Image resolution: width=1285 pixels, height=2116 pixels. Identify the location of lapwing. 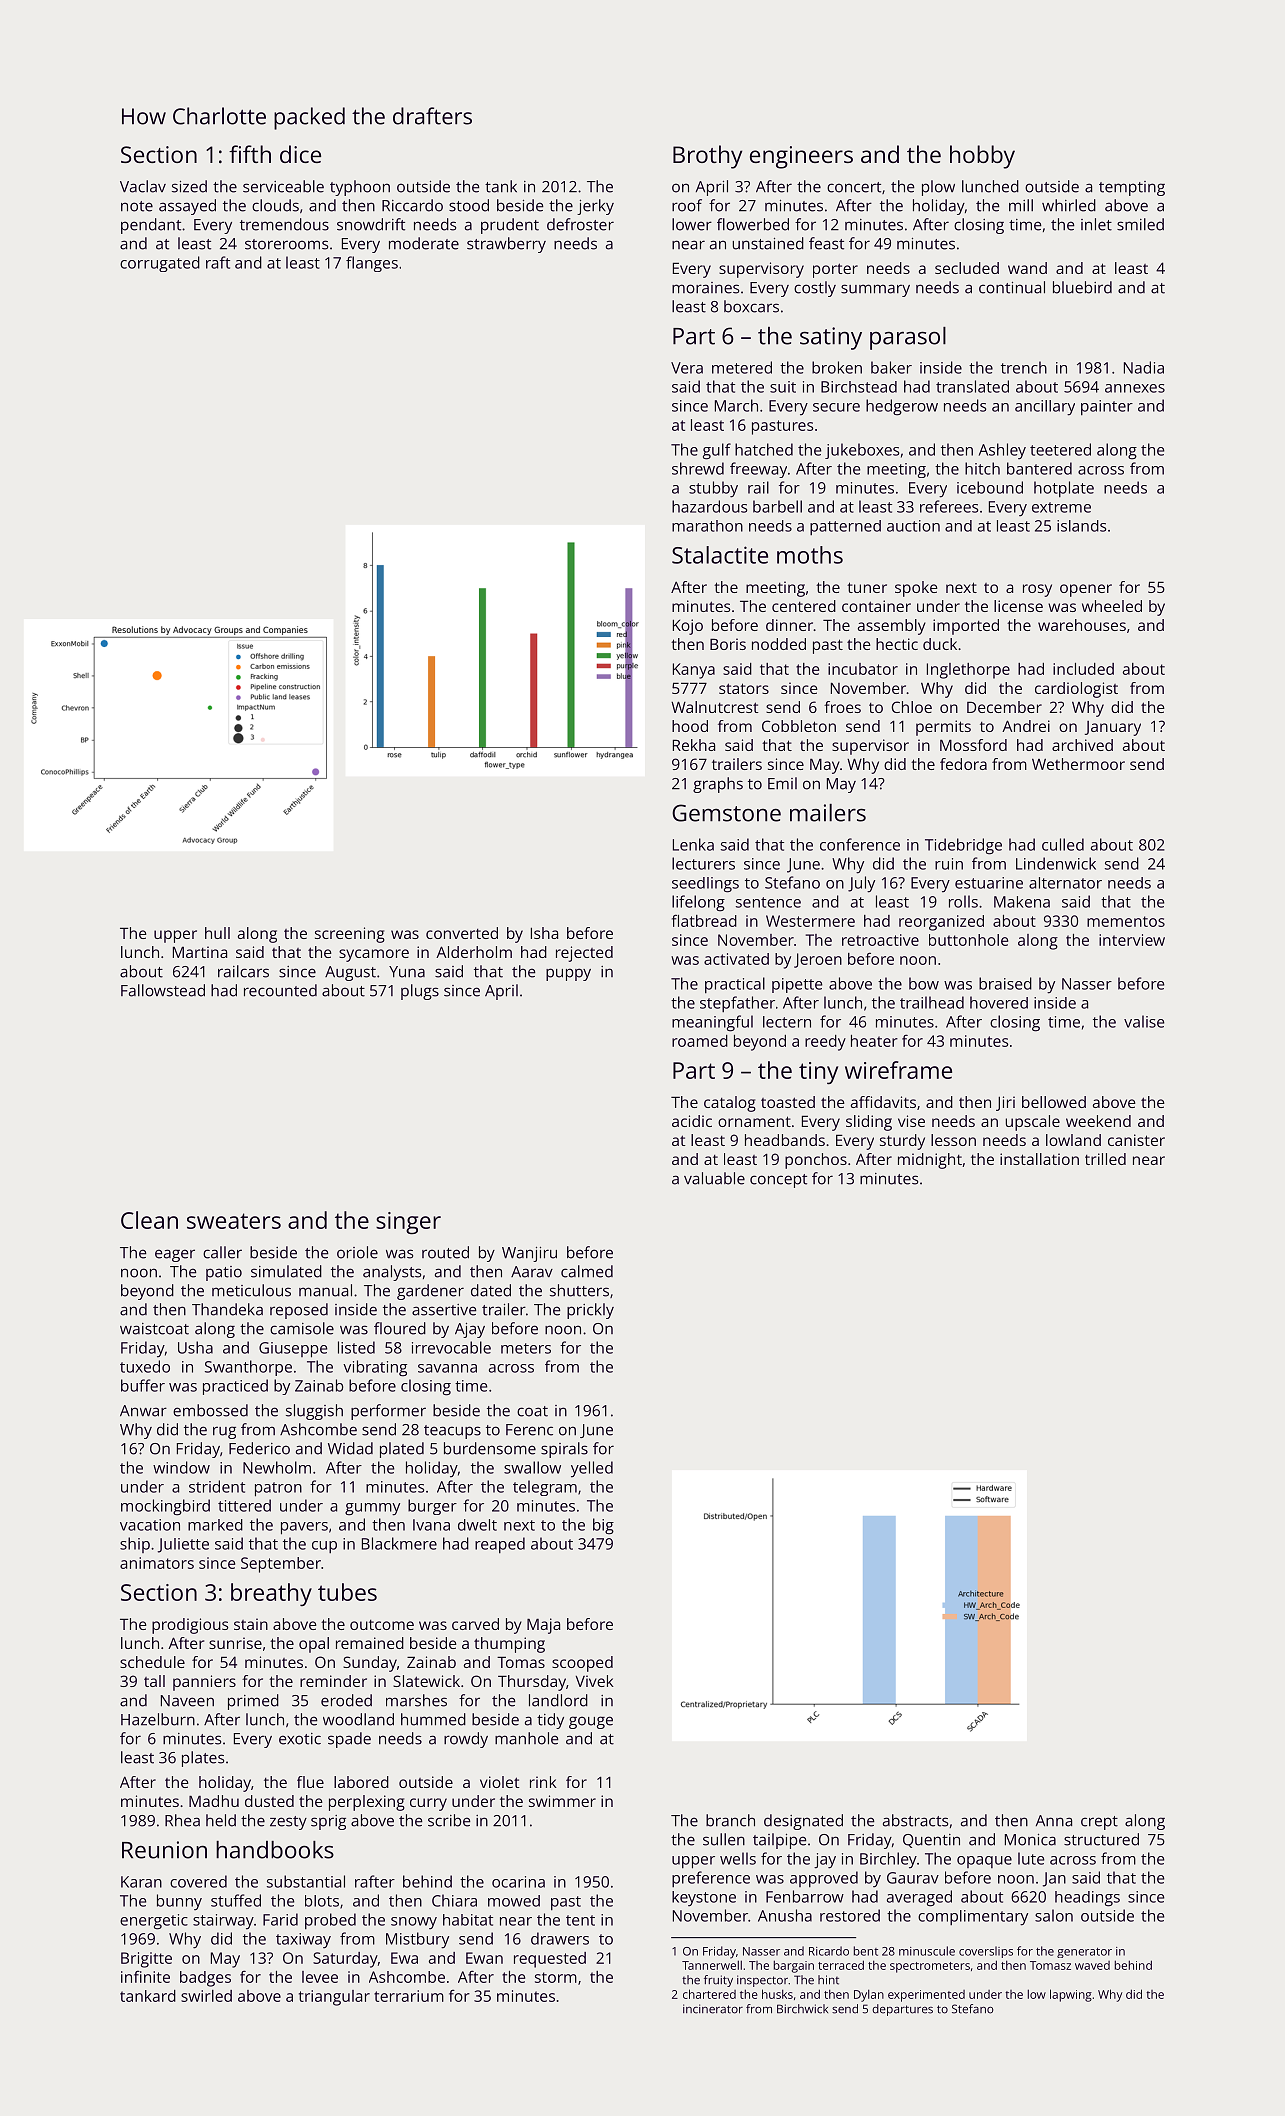
(1071, 1995).
